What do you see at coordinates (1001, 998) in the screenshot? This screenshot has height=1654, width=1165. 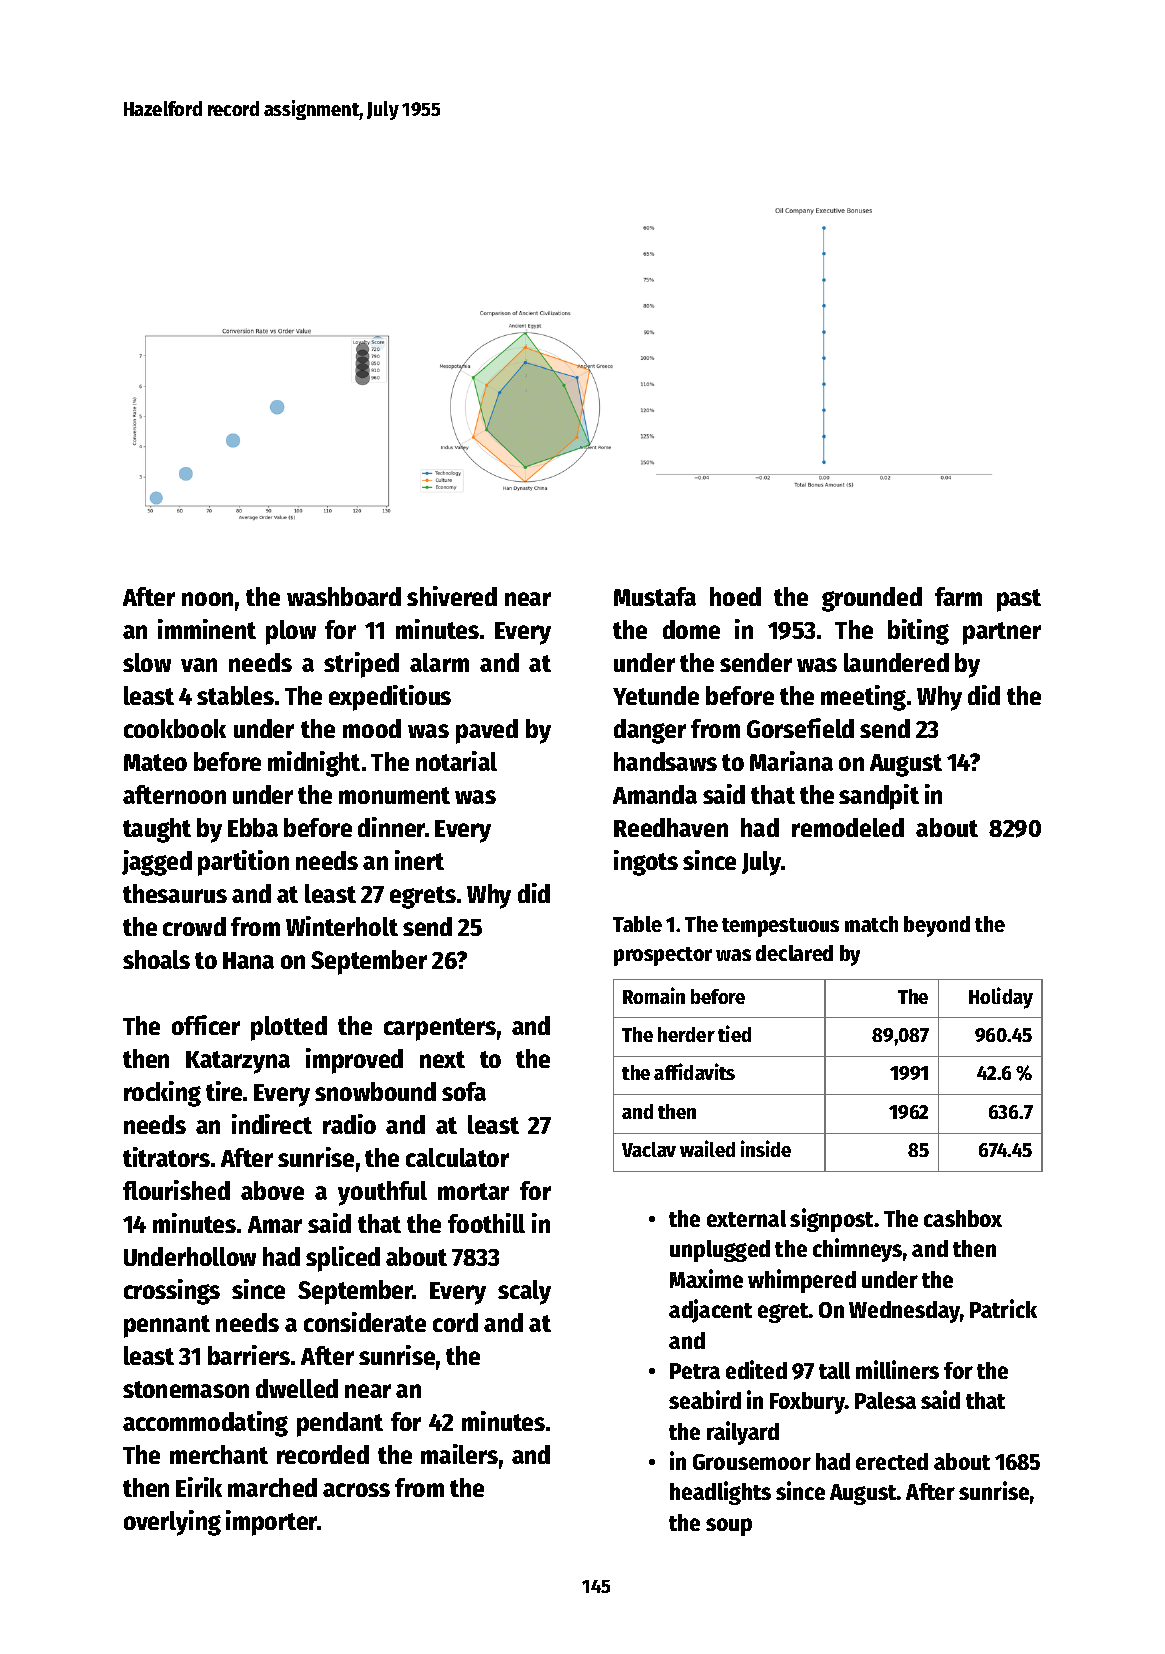 I see `Holiday` at bounding box center [1001, 998].
